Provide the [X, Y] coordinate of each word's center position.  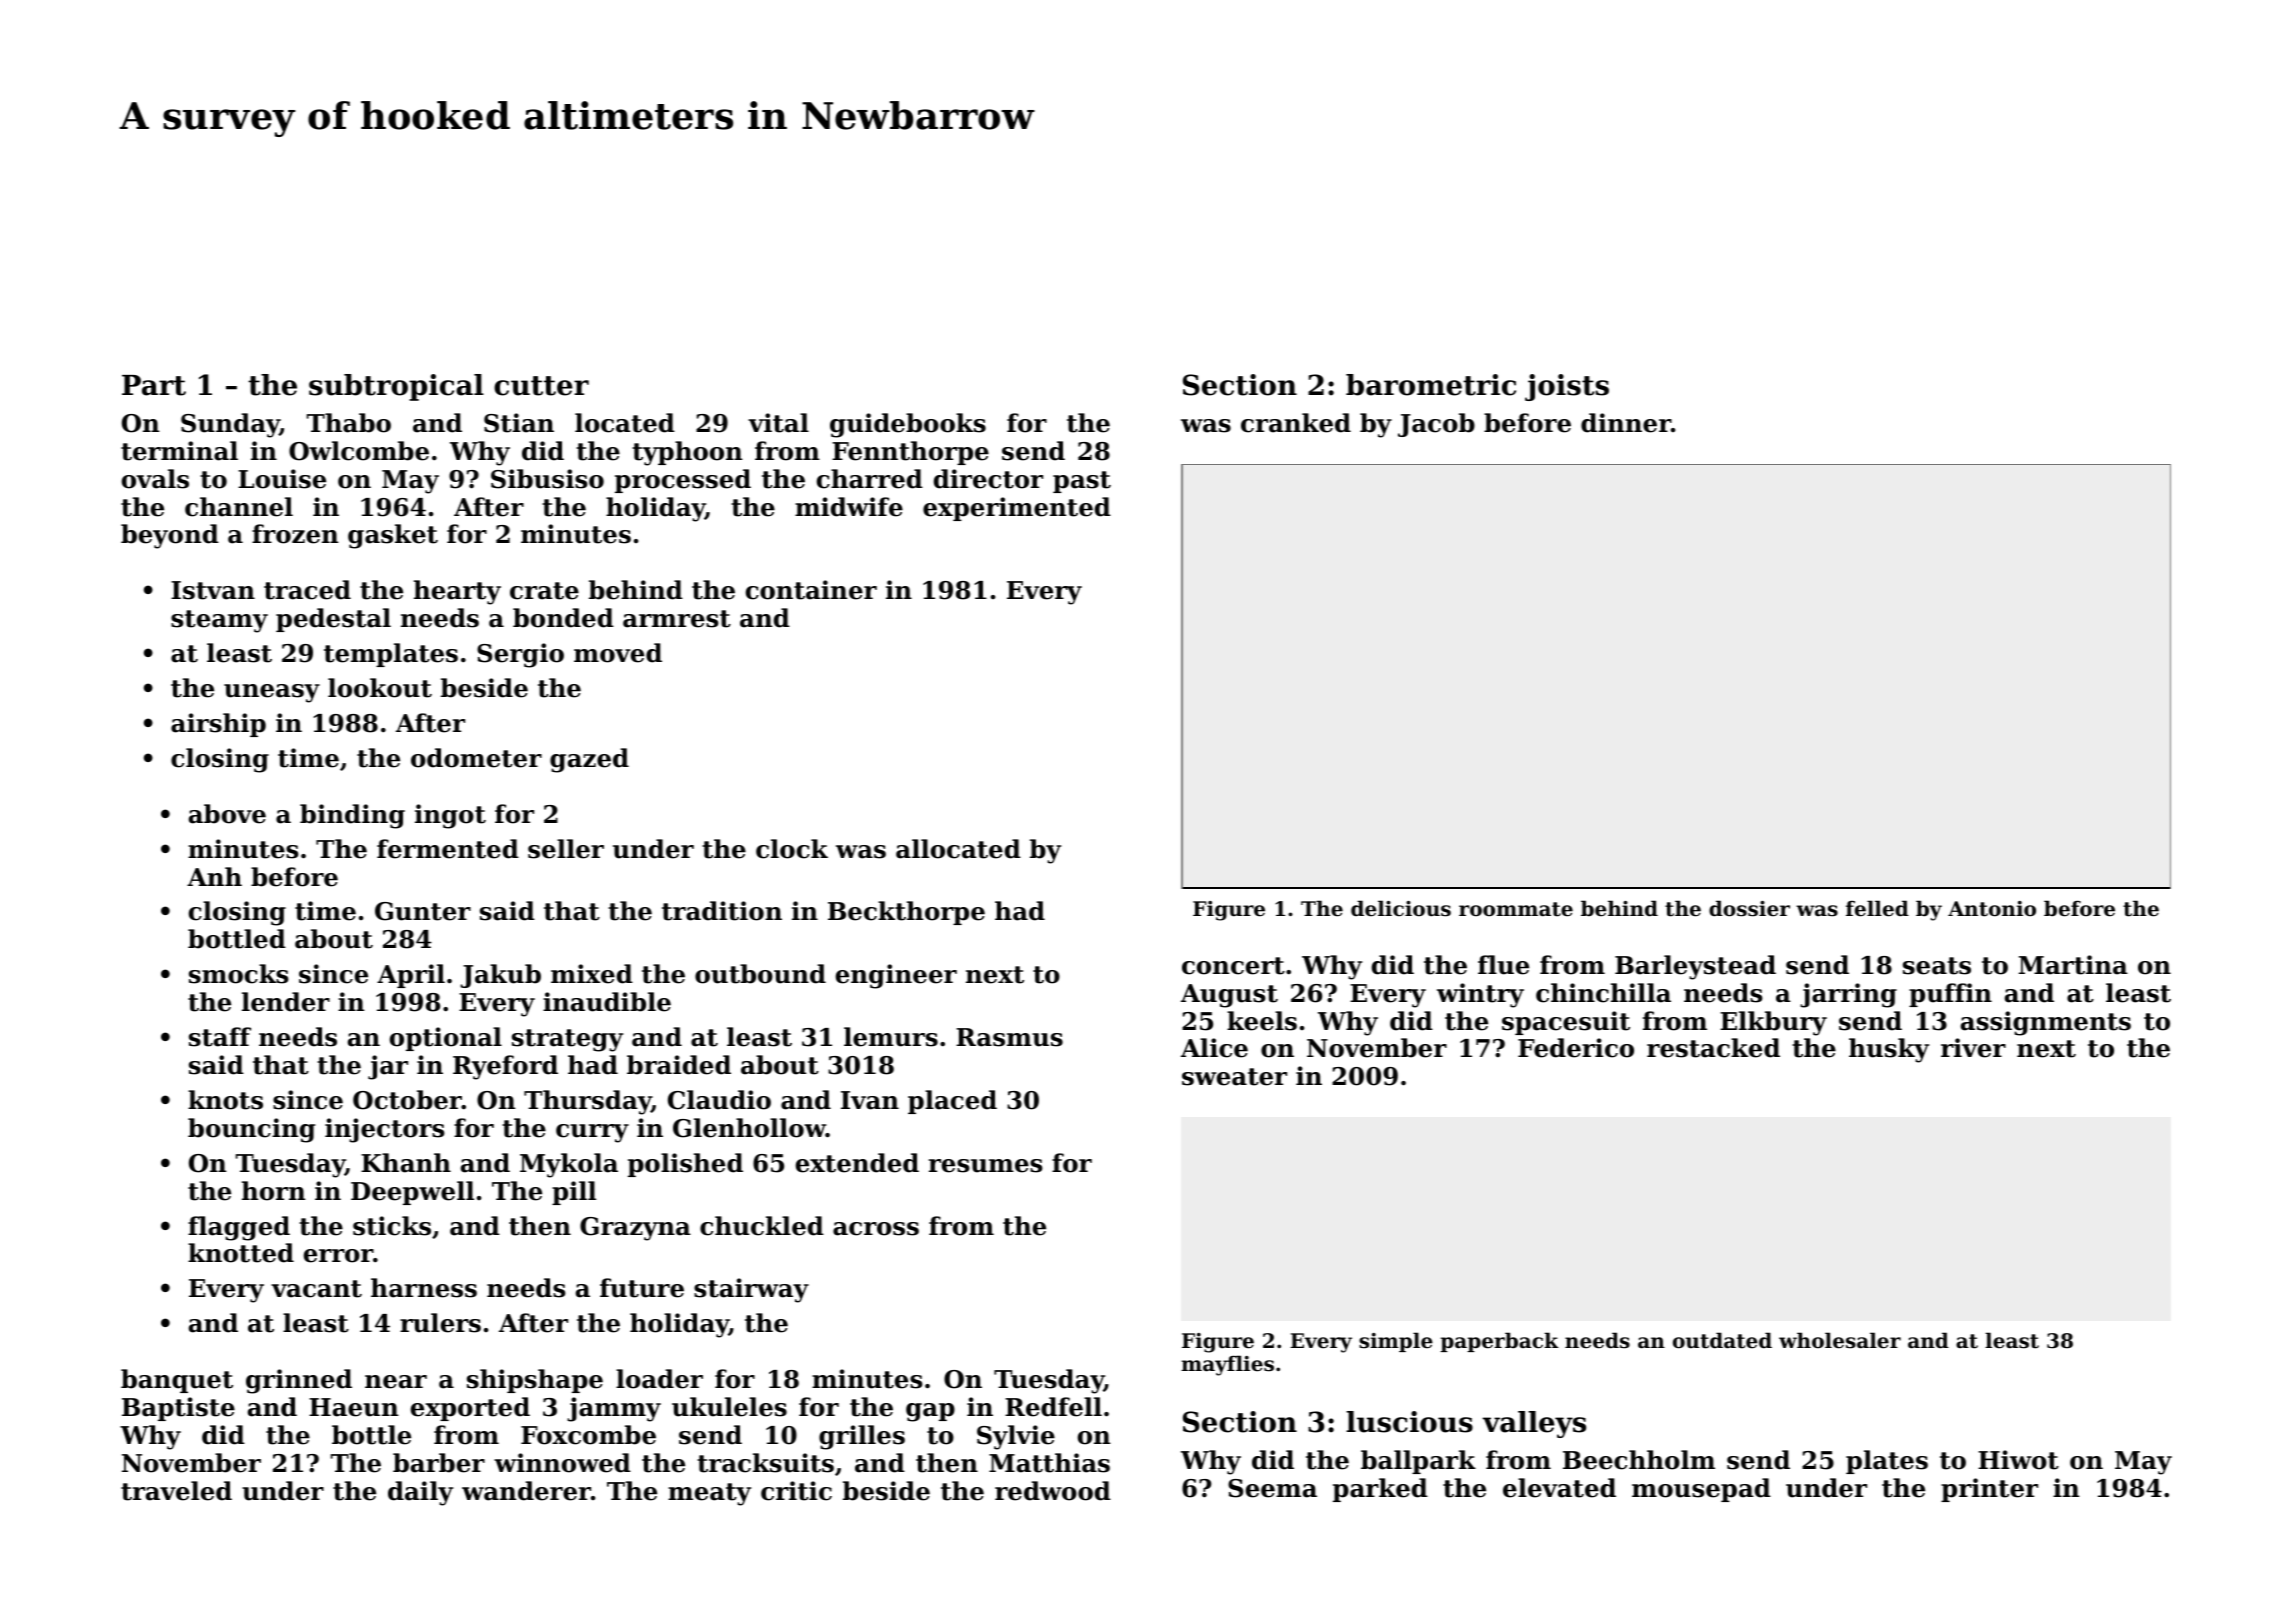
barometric [1431, 385]
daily [420, 1493]
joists [1567, 387]
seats [1937, 966]
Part [154, 385]
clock [792, 849]
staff [220, 1037]
